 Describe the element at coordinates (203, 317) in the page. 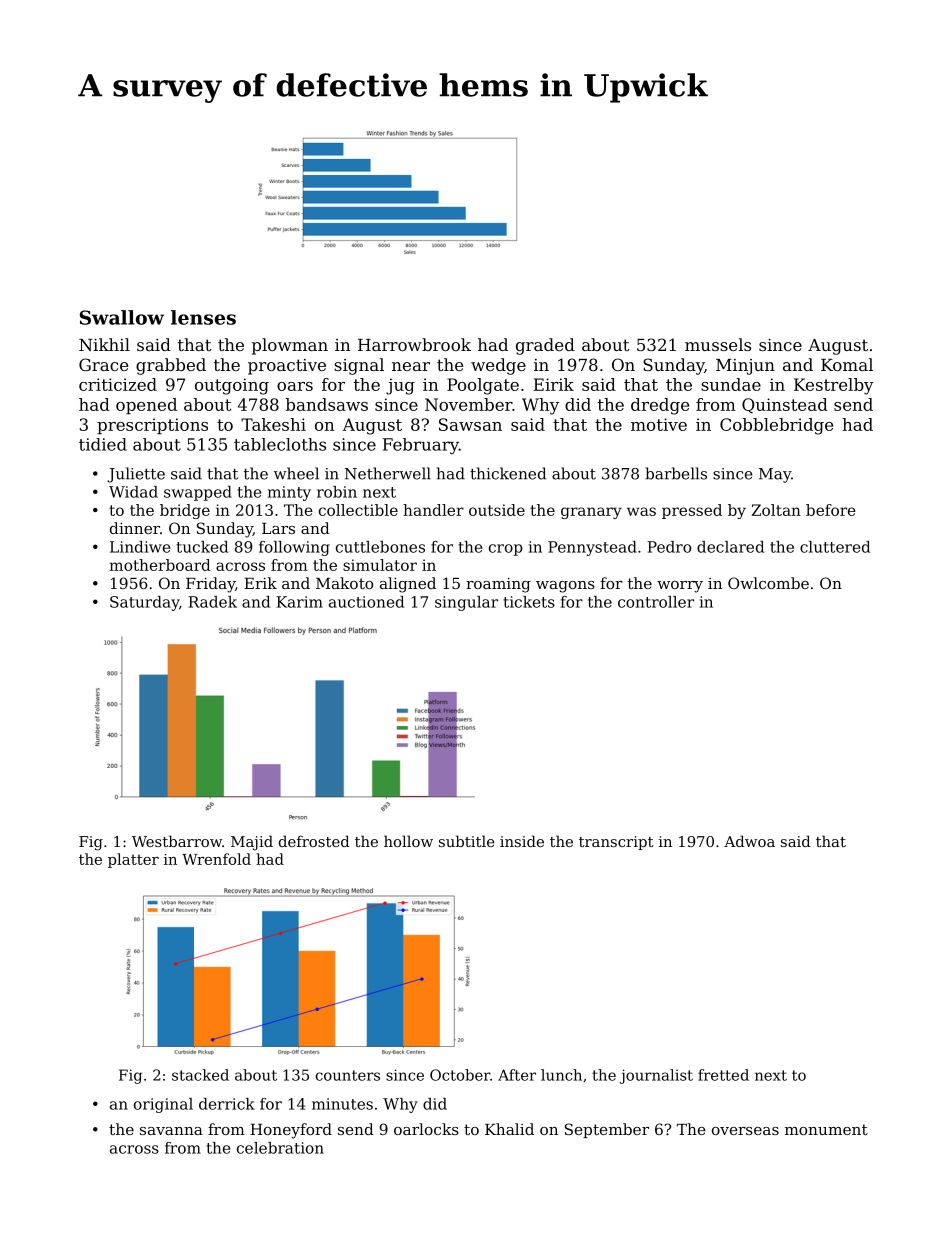

I see `lenses` at that location.
